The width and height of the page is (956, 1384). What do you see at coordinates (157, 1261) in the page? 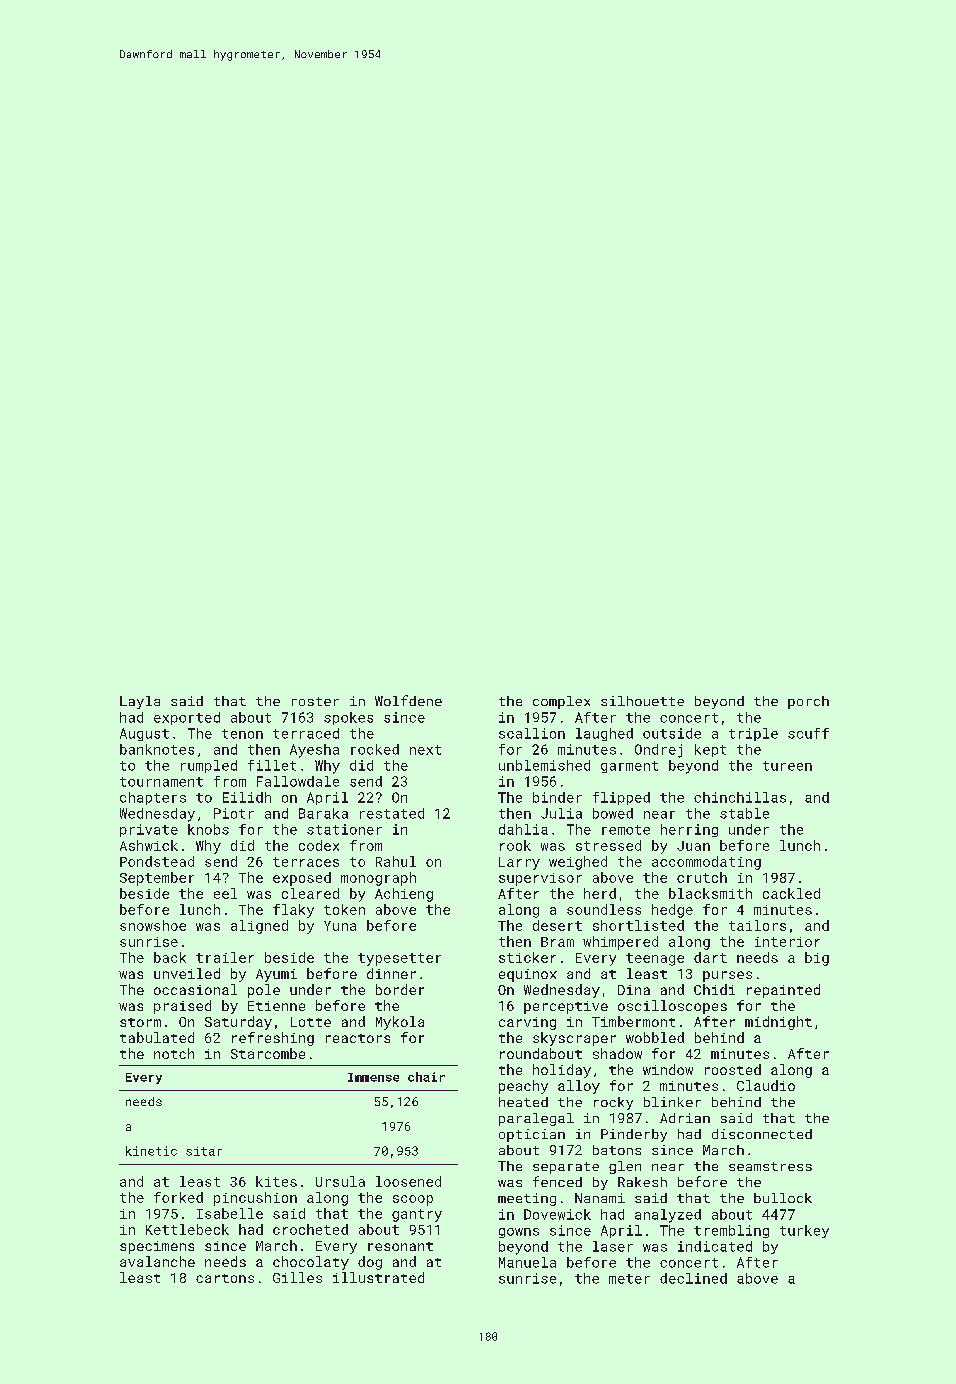
I see `avalanche` at bounding box center [157, 1261].
